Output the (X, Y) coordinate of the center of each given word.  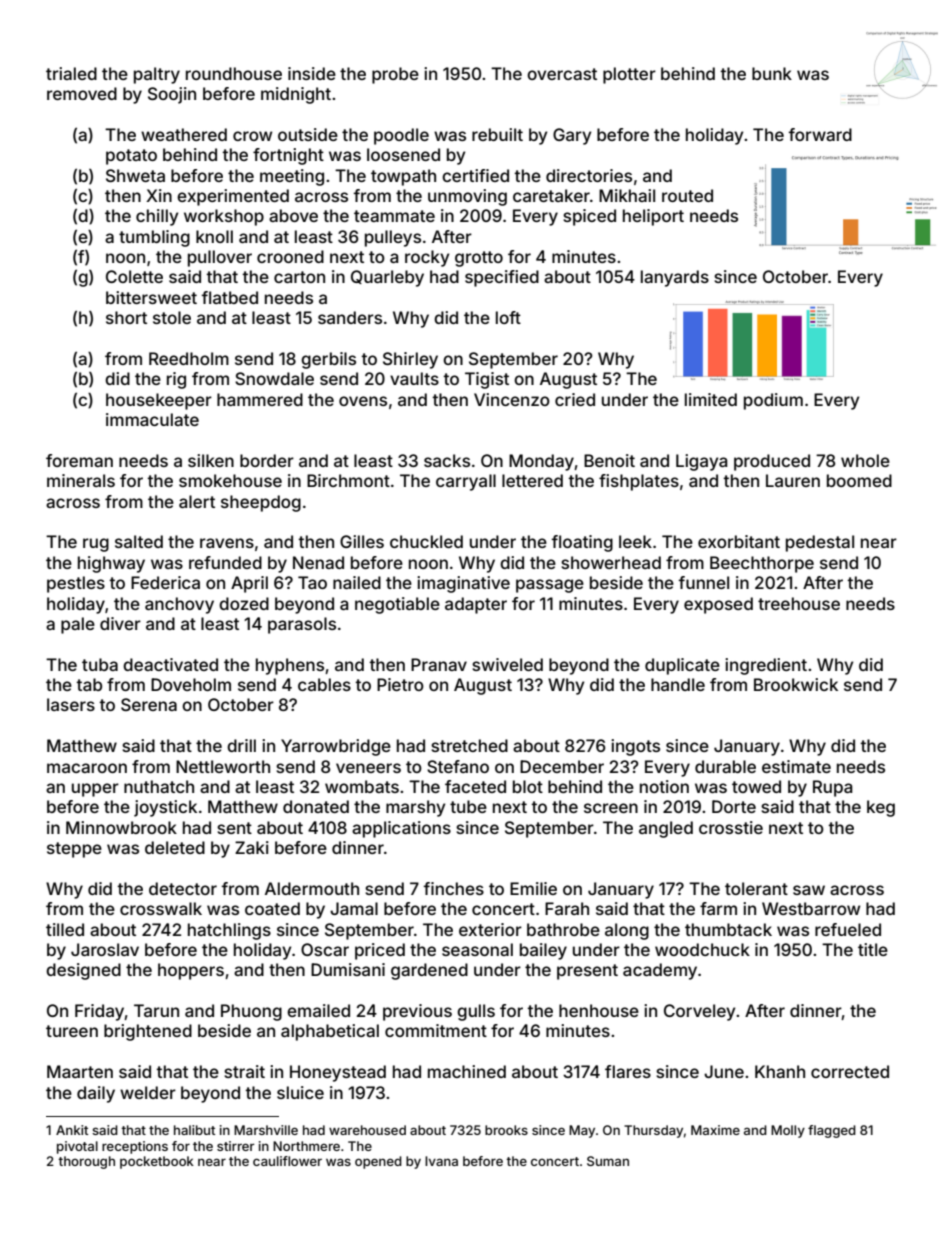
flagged (832, 1131)
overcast (562, 74)
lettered (532, 480)
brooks (506, 1130)
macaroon (87, 768)
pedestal (820, 543)
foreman (79, 460)
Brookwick (796, 684)
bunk (772, 73)
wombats (362, 786)
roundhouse (234, 73)
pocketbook (157, 1162)
